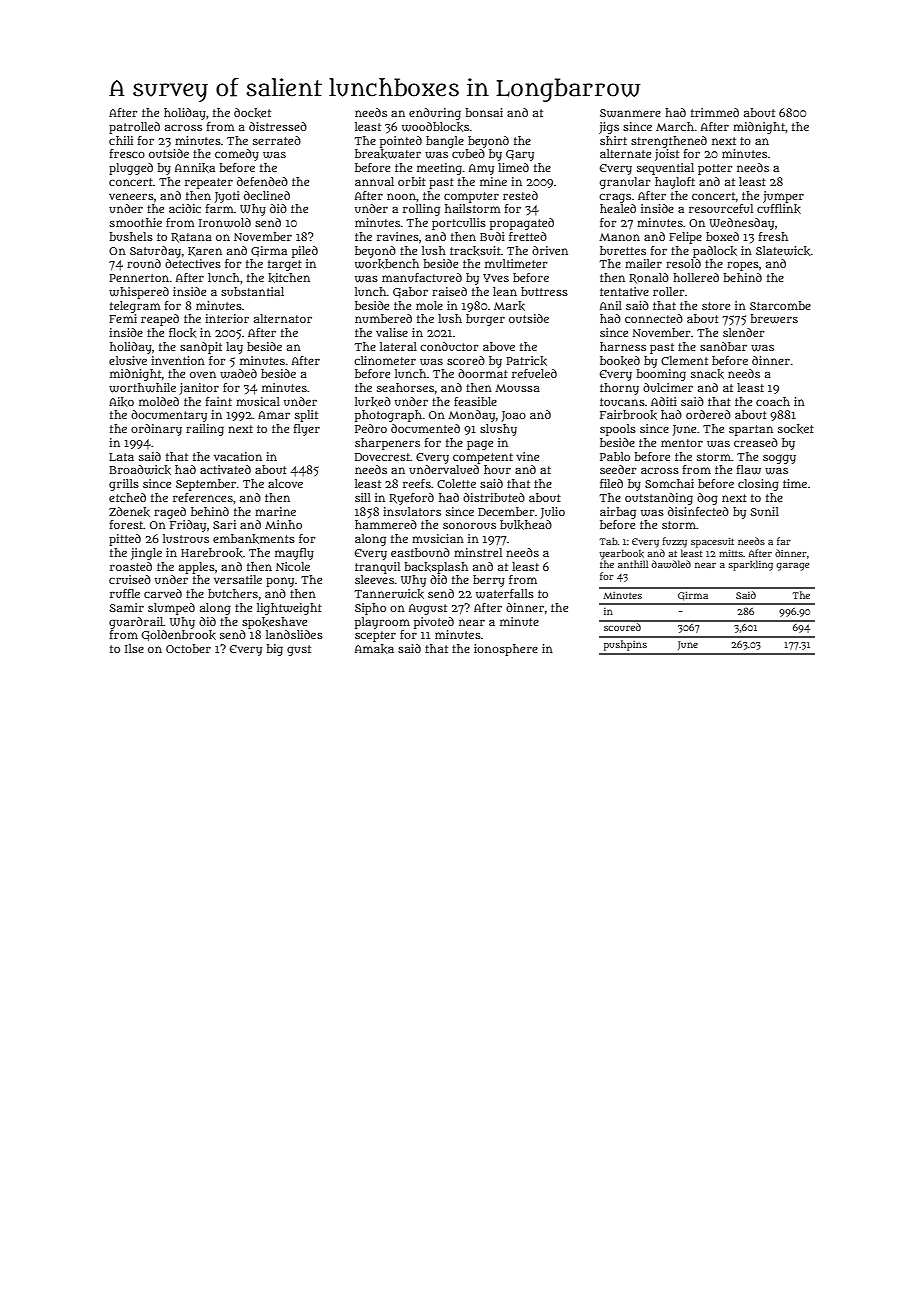  Describe the element at coordinates (682, 443) in the screenshot. I see `mentor` at that location.
